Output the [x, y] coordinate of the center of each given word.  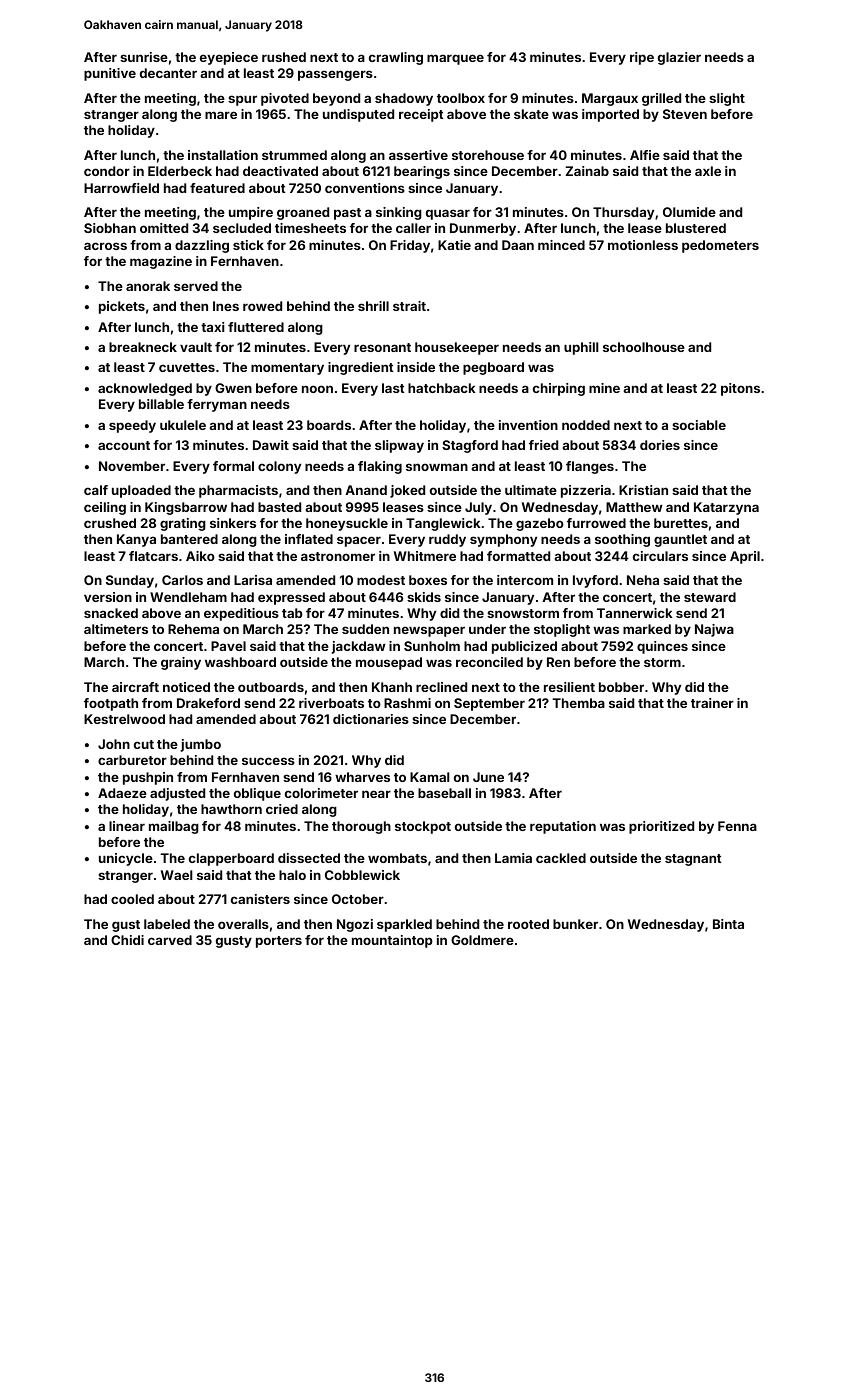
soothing [622, 540]
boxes [428, 580]
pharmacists [238, 491]
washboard [240, 662]
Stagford [470, 446]
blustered [696, 228]
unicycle [126, 859]
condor [107, 171]
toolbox [461, 98]
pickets [122, 307]
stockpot [423, 827]
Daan [518, 245]
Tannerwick [635, 613]
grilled [661, 99]
